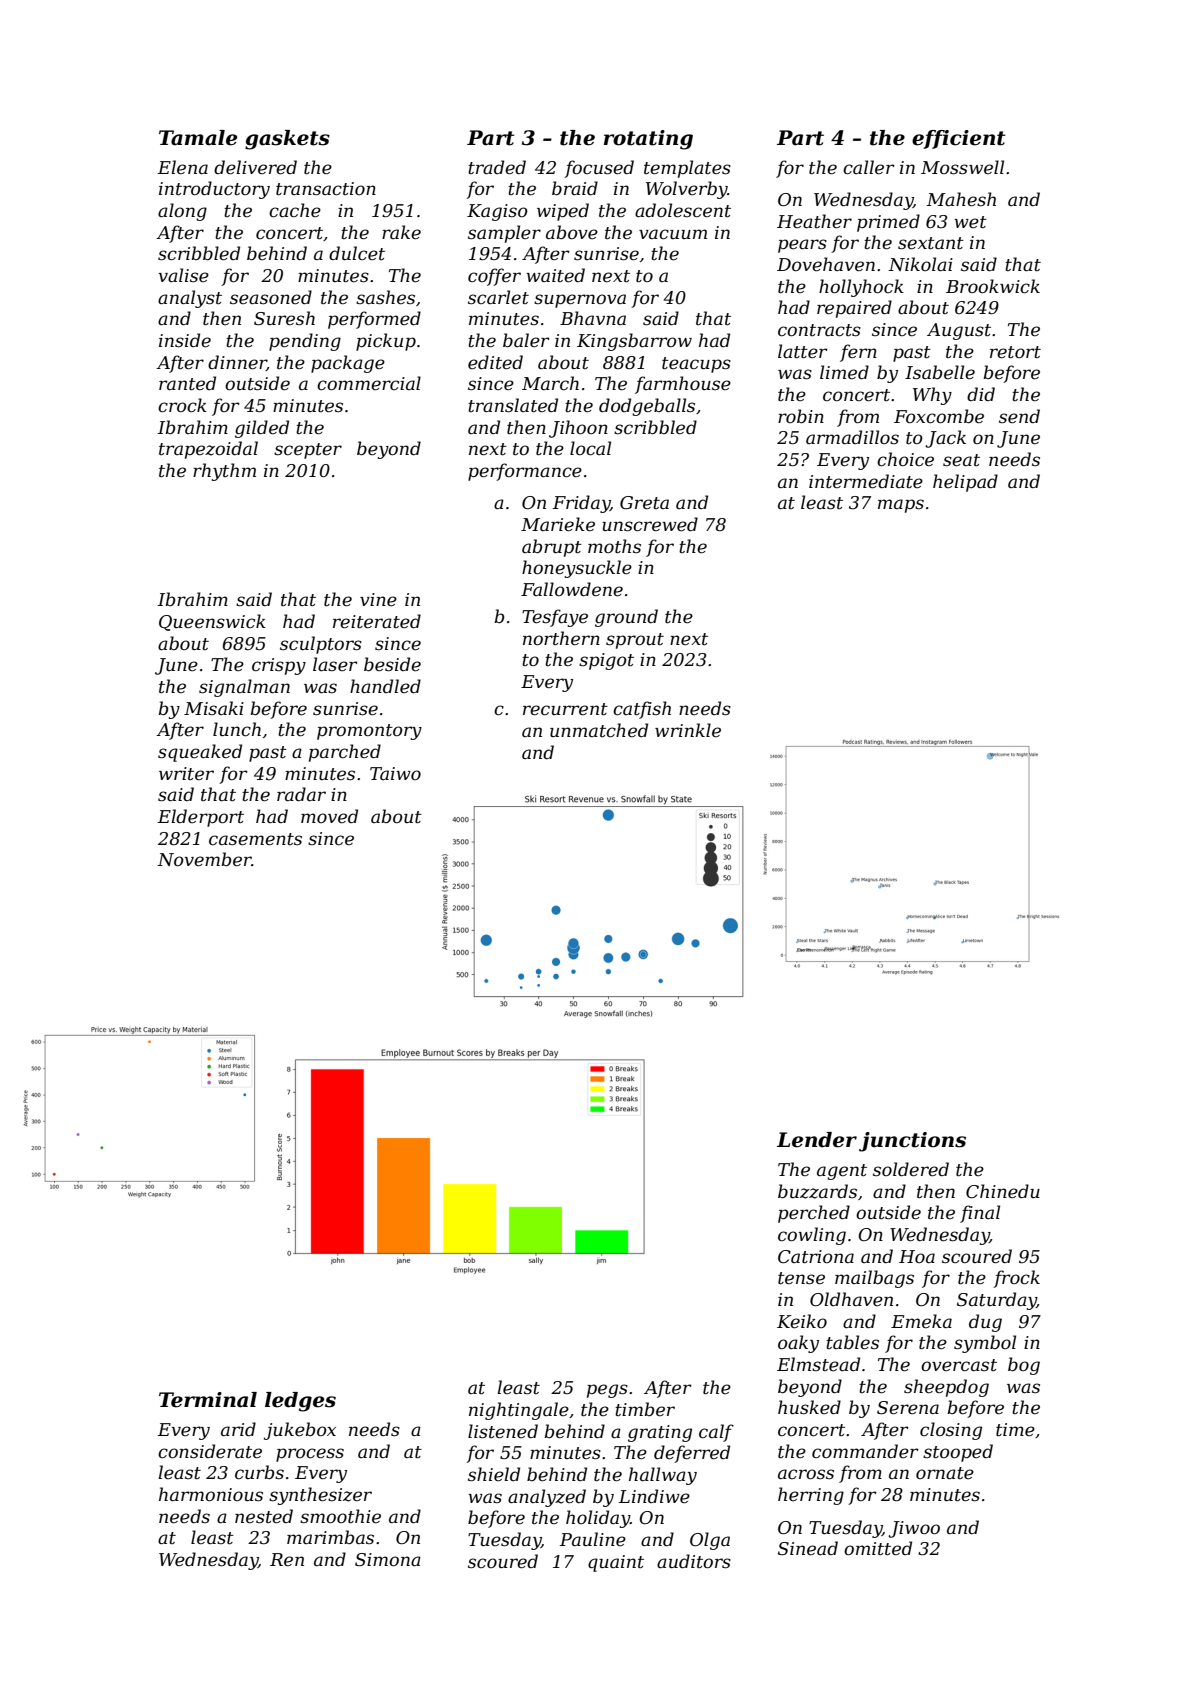 The height and width of the screenshot is (1695, 1199). What do you see at coordinates (392, 664) in the screenshot?
I see `beside` at bounding box center [392, 664].
